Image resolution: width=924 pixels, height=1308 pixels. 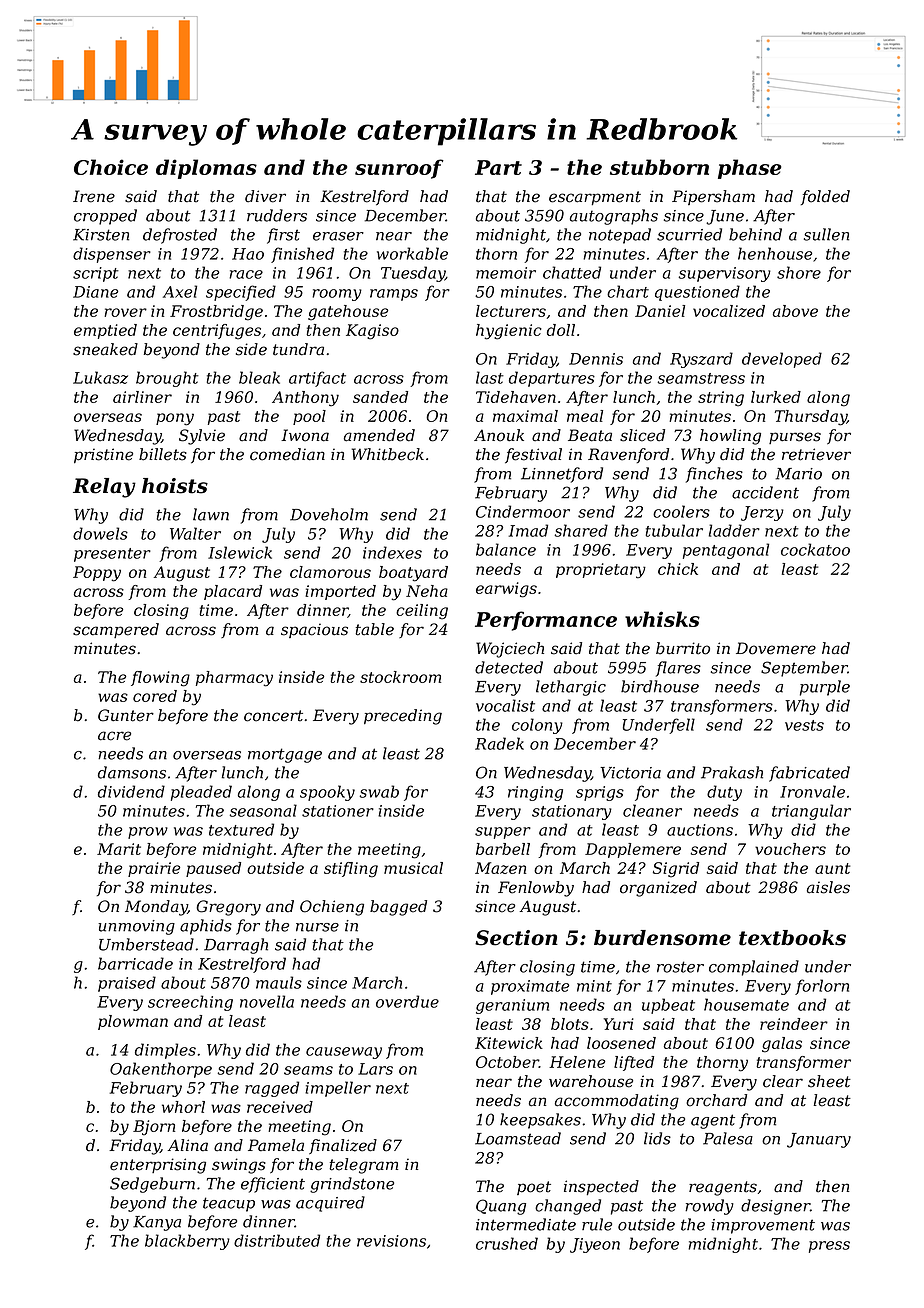 I want to click on revisions, so click(x=391, y=1241).
